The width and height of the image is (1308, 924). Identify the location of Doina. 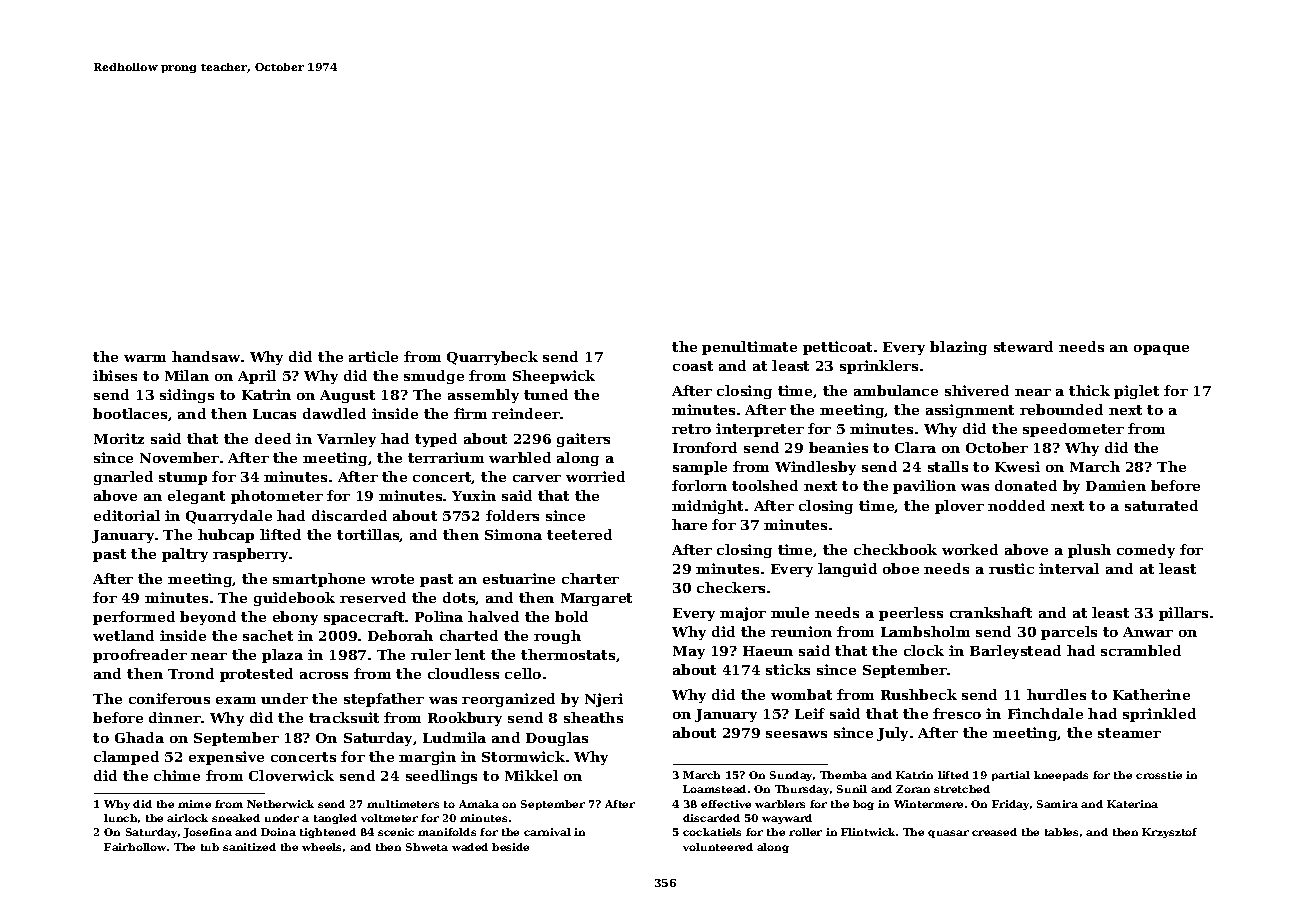
(278, 832).
